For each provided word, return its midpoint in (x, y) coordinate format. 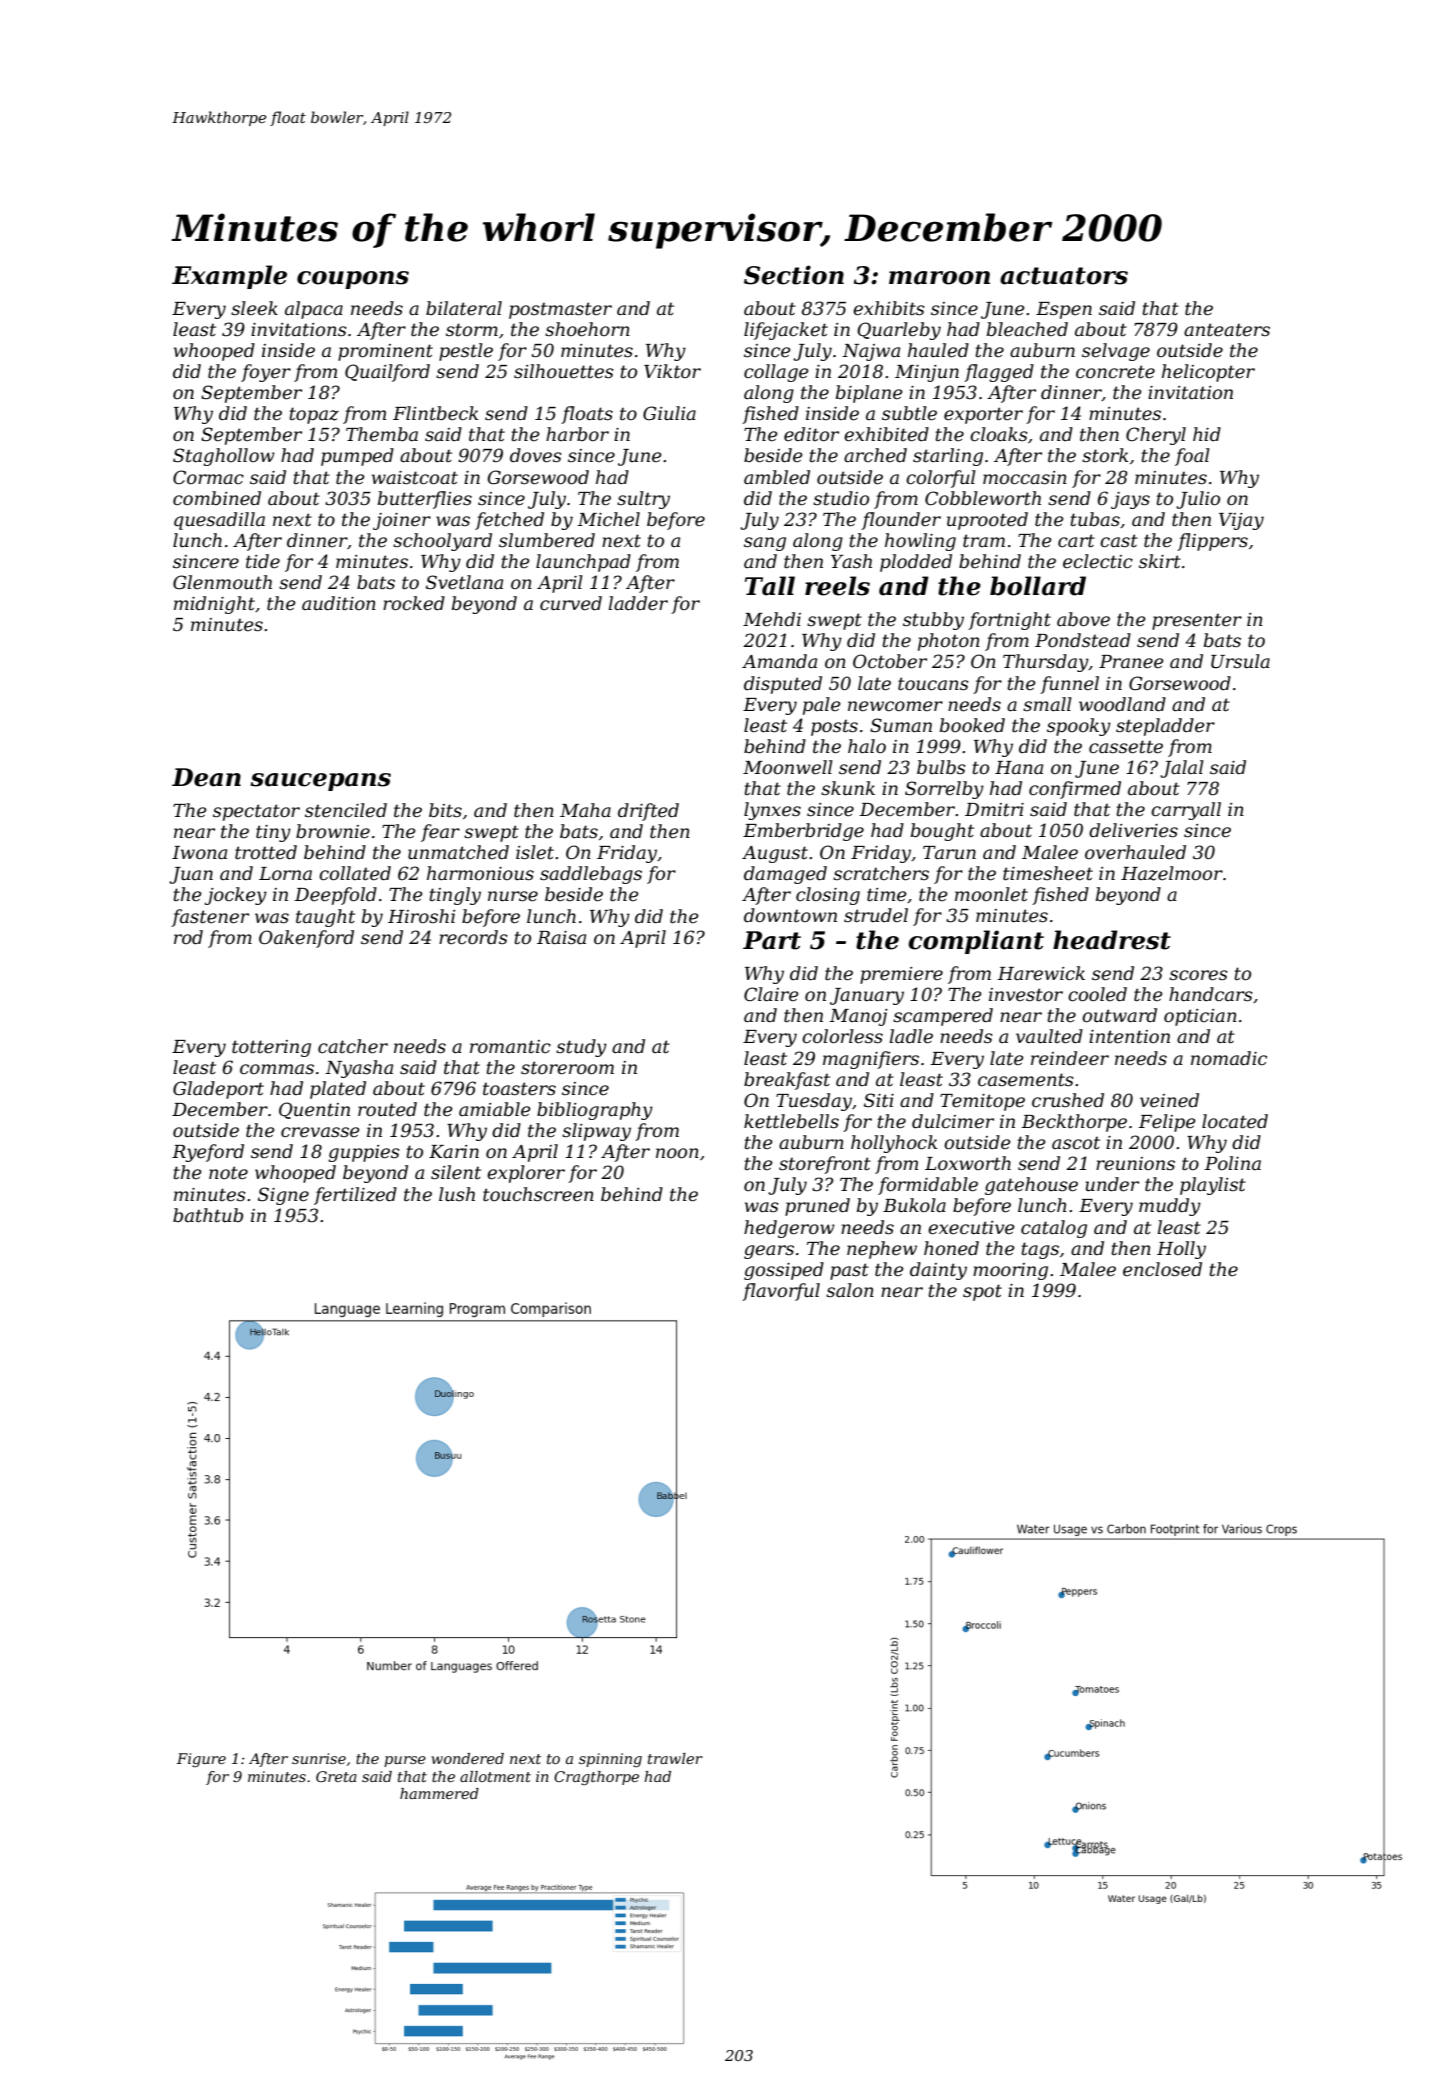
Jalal (1182, 769)
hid (1207, 434)
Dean (206, 777)
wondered (467, 1758)
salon (850, 1290)
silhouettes (564, 371)
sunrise (319, 1758)
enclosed (1162, 1269)
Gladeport (218, 1090)
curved (571, 603)
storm (472, 330)
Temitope (982, 1102)
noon (677, 1153)
